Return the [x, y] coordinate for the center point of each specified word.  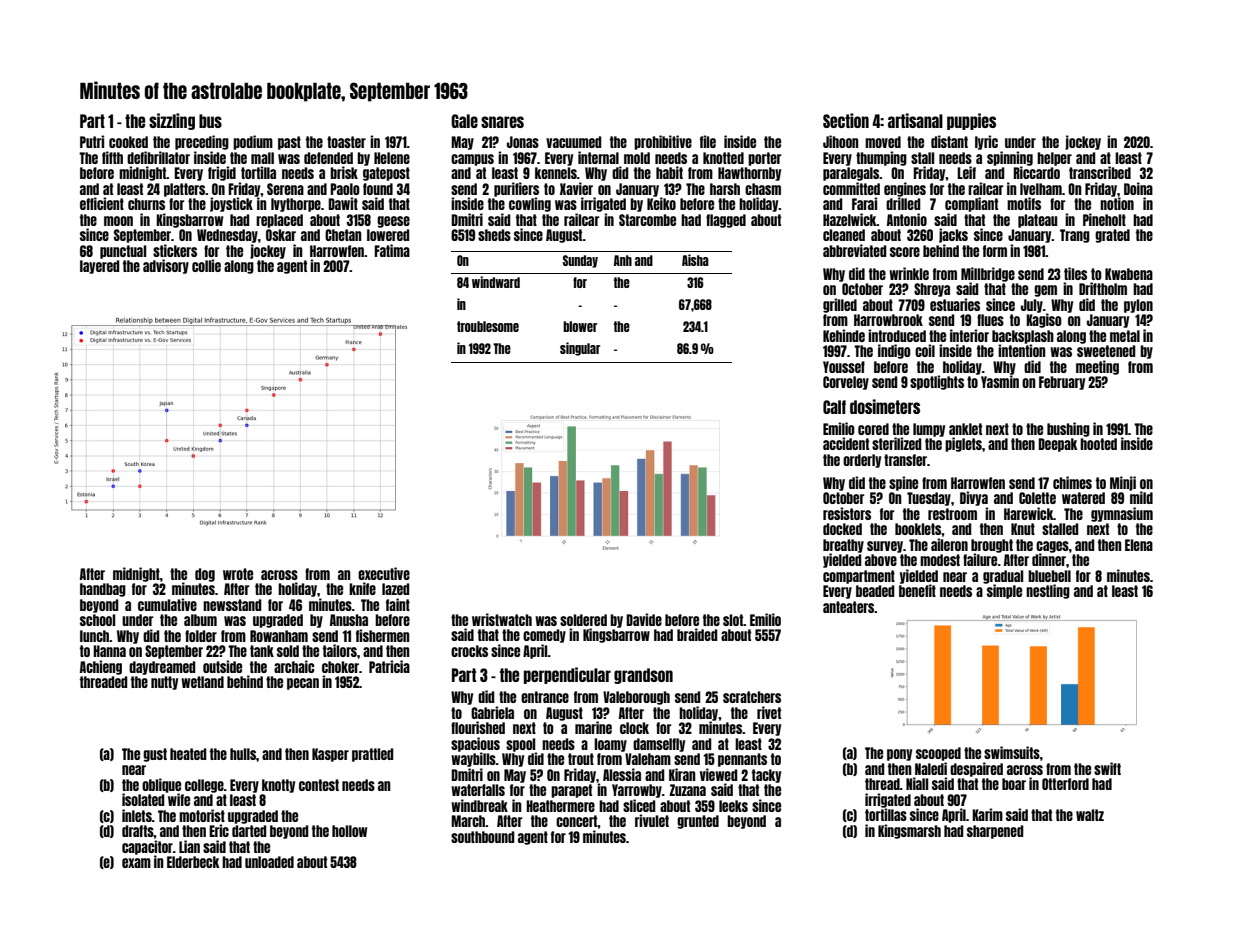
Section [846, 120]
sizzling [172, 121]
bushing [1068, 429]
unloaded [269, 862]
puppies [971, 121]
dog [205, 575]
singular [580, 349]
